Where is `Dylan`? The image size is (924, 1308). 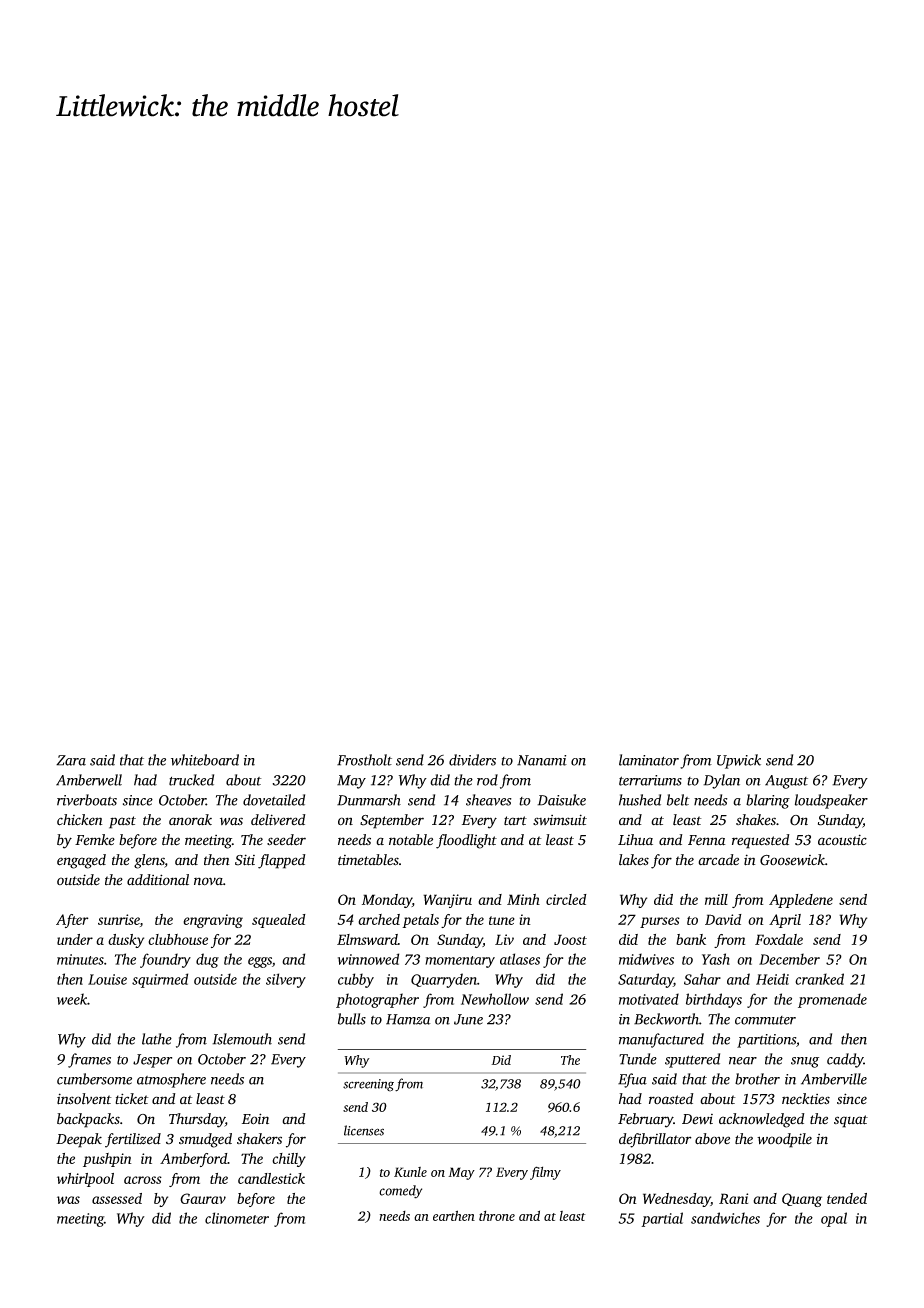
Dylan is located at coordinates (721, 781).
